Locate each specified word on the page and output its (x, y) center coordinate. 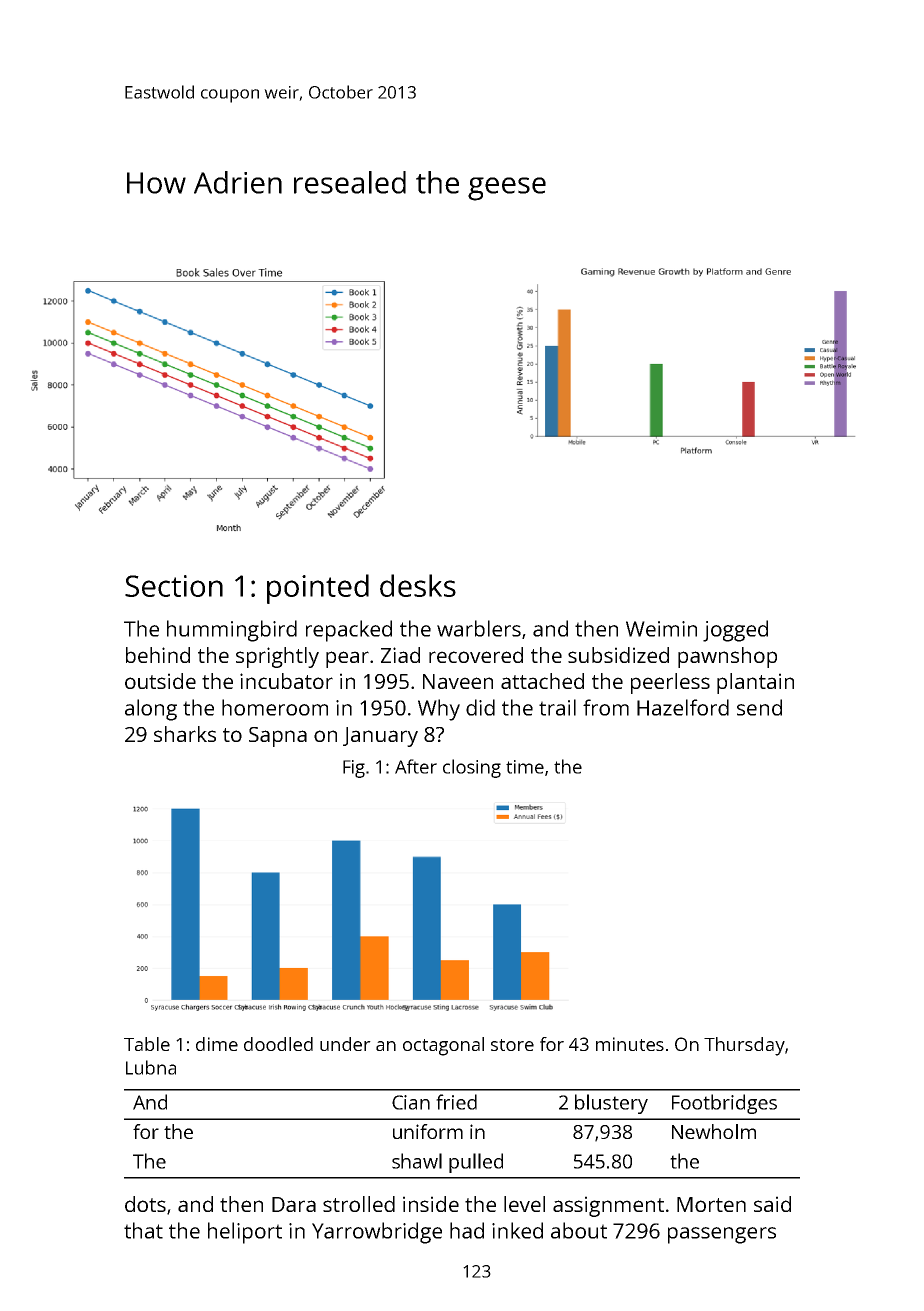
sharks (185, 734)
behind (158, 655)
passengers (722, 1235)
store (512, 1045)
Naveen (458, 681)
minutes (630, 1044)
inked (517, 1230)
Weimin (661, 629)
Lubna (151, 1067)
